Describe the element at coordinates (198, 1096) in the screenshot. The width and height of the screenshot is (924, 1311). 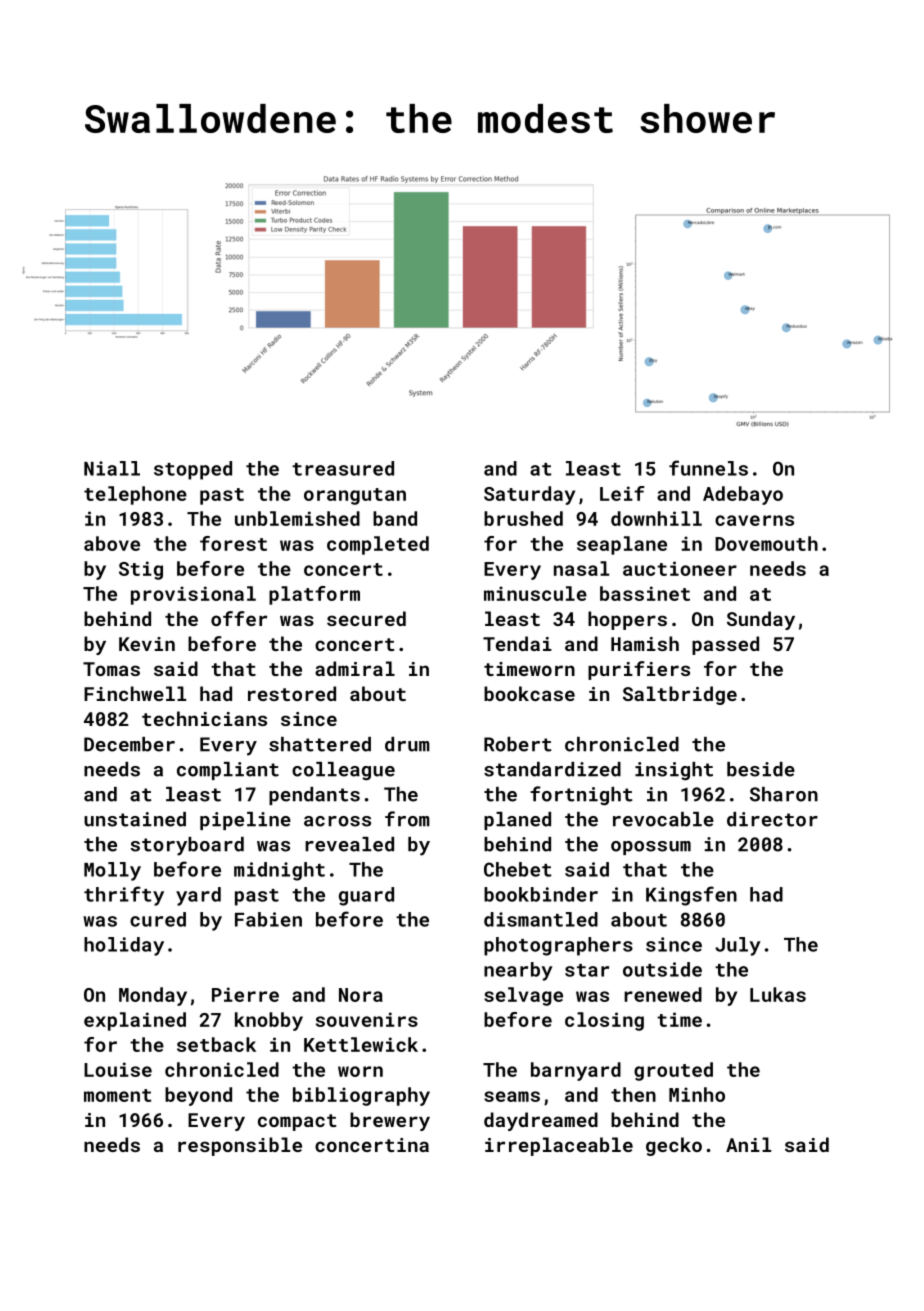
I see `beyond` at that location.
